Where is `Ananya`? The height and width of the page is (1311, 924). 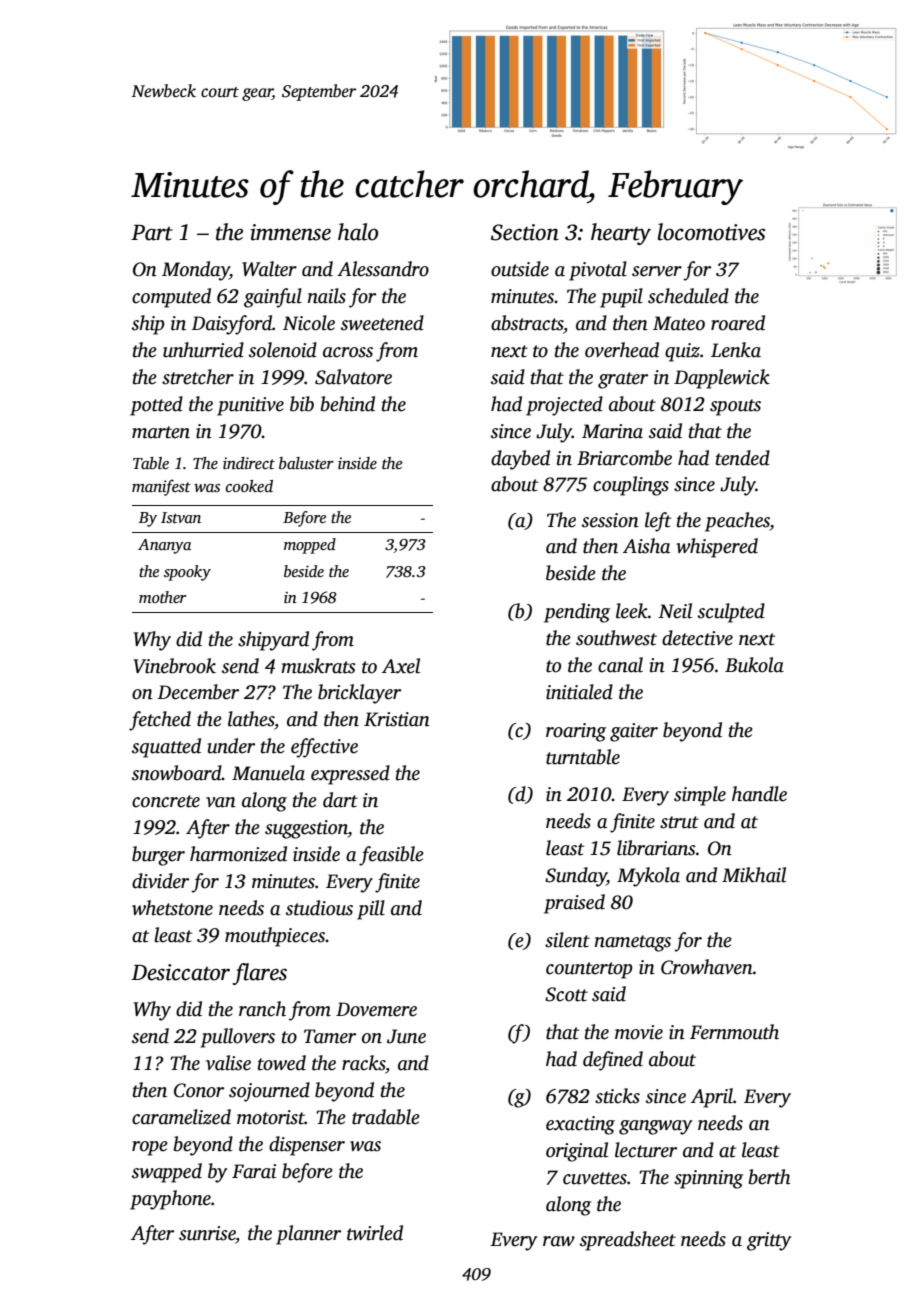
Ananya is located at coordinates (164, 546).
